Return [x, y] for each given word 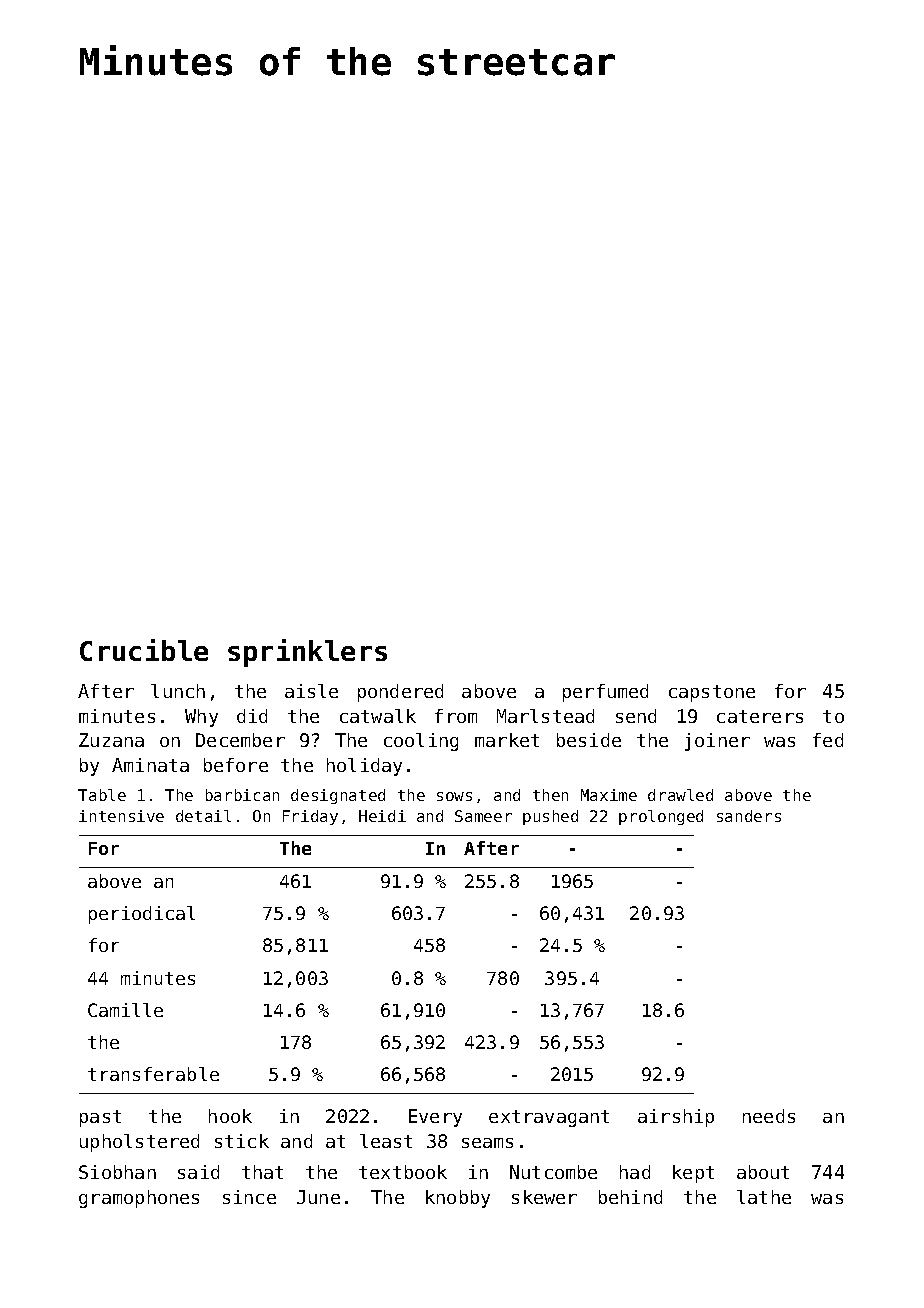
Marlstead [545, 716]
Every [435, 1118]
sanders [749, 816]
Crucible [144, 650]
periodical [142, 915]
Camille [125, 1010]
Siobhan [117, 1172]
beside [589, 740]
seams [487, 1143]
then [550, 795]
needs [769, 1116]
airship [676, 1118]
